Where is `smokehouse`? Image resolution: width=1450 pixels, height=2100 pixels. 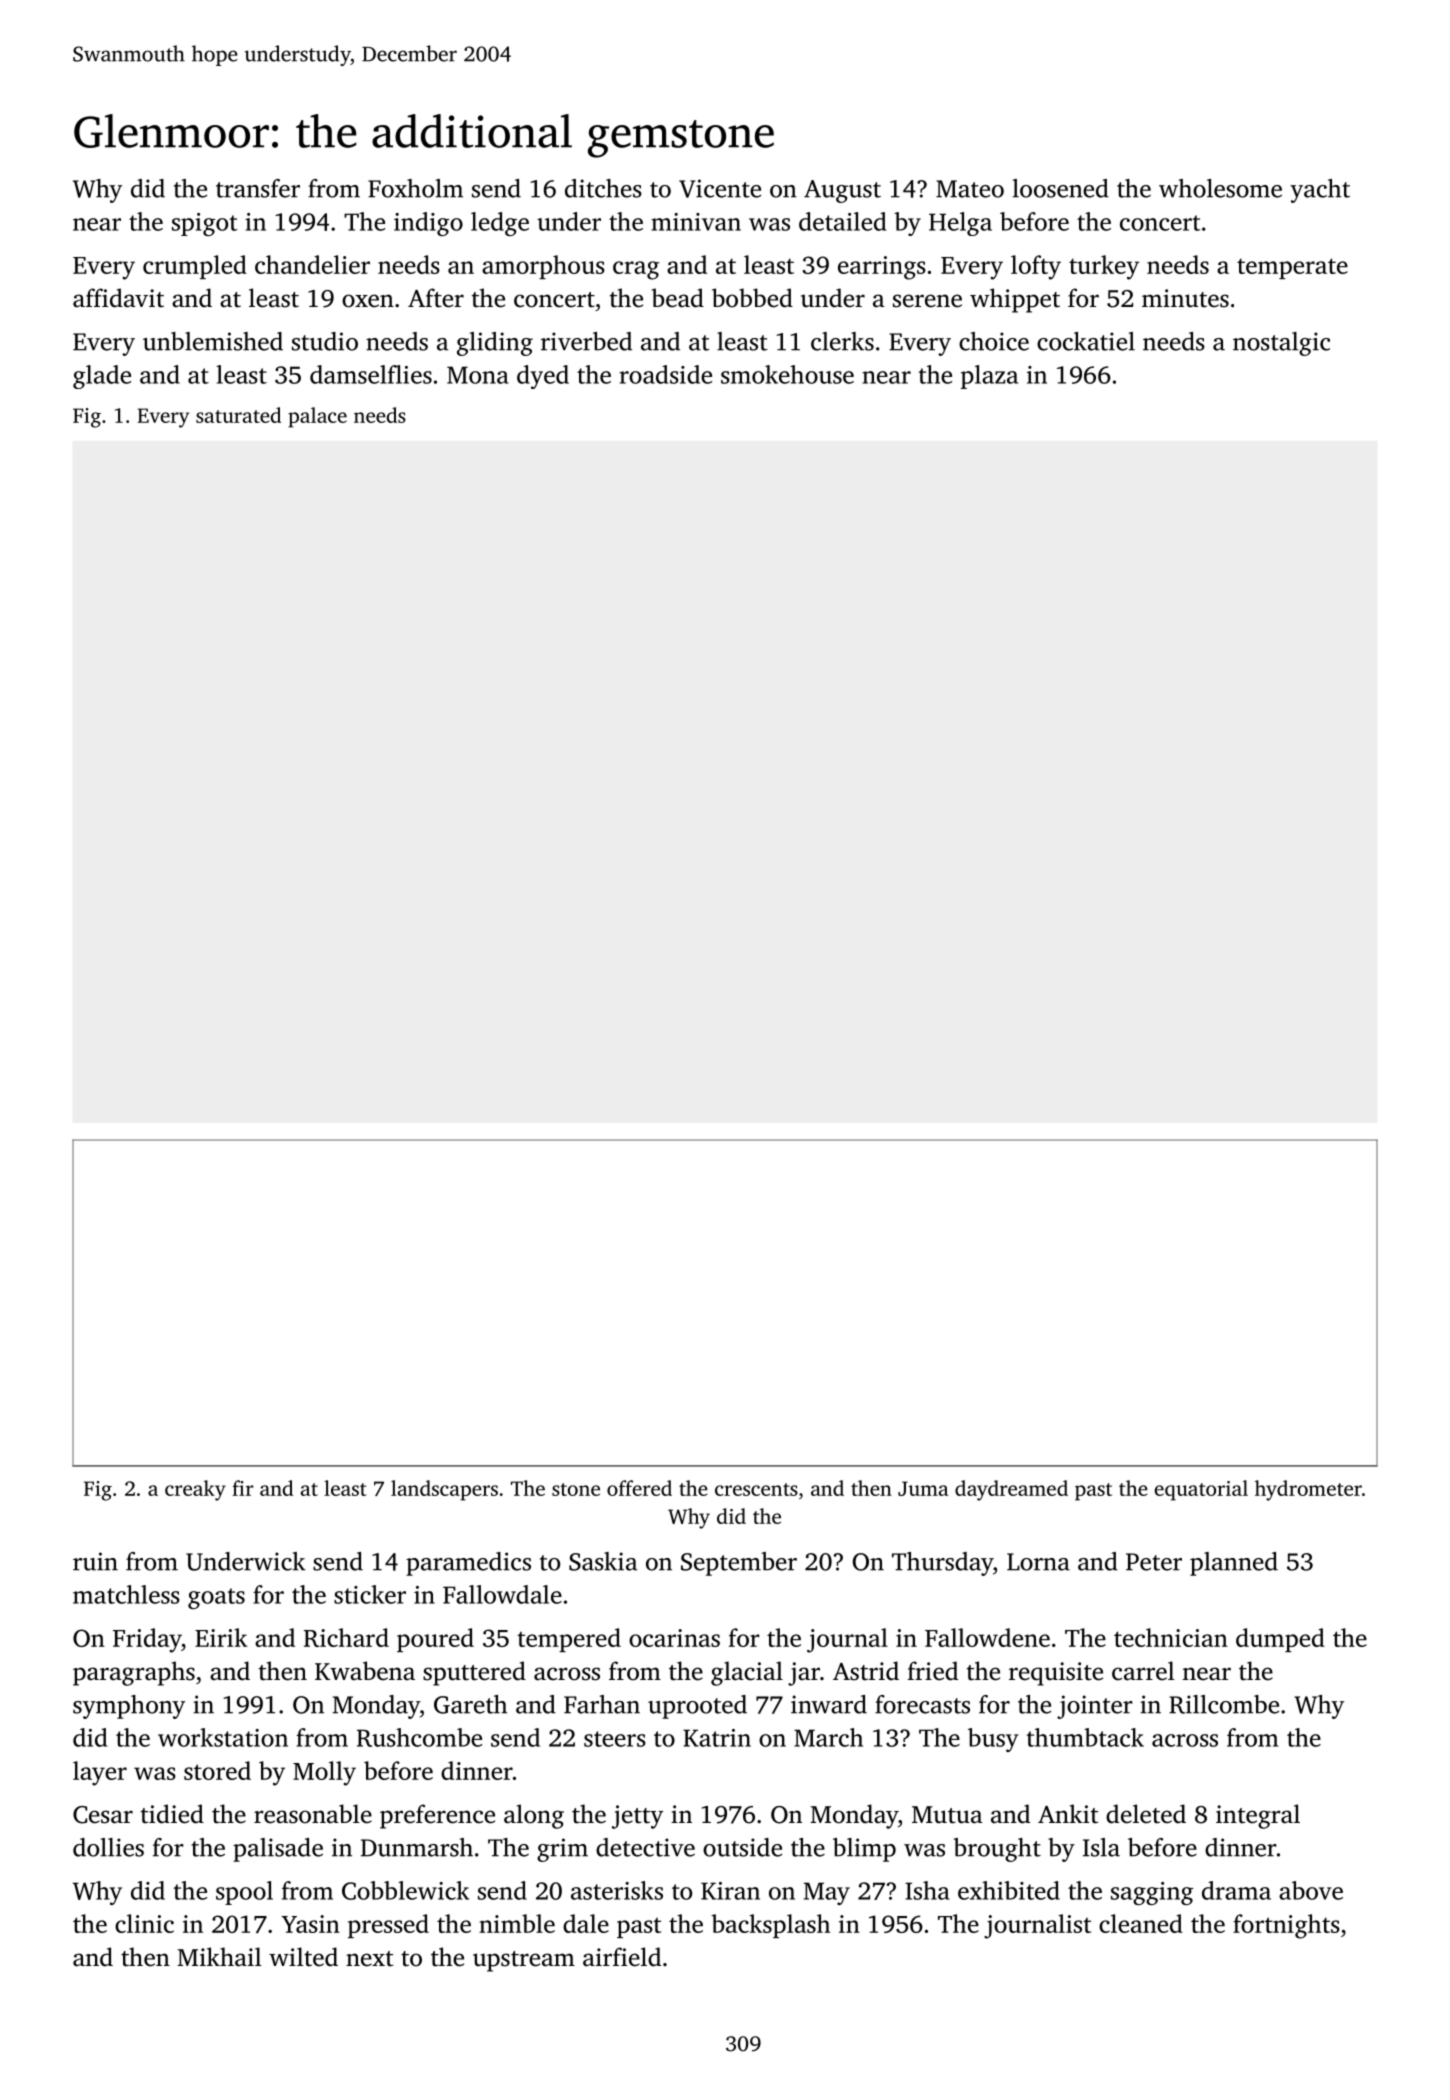 smokehouse is located at coordinates (787, 374).
